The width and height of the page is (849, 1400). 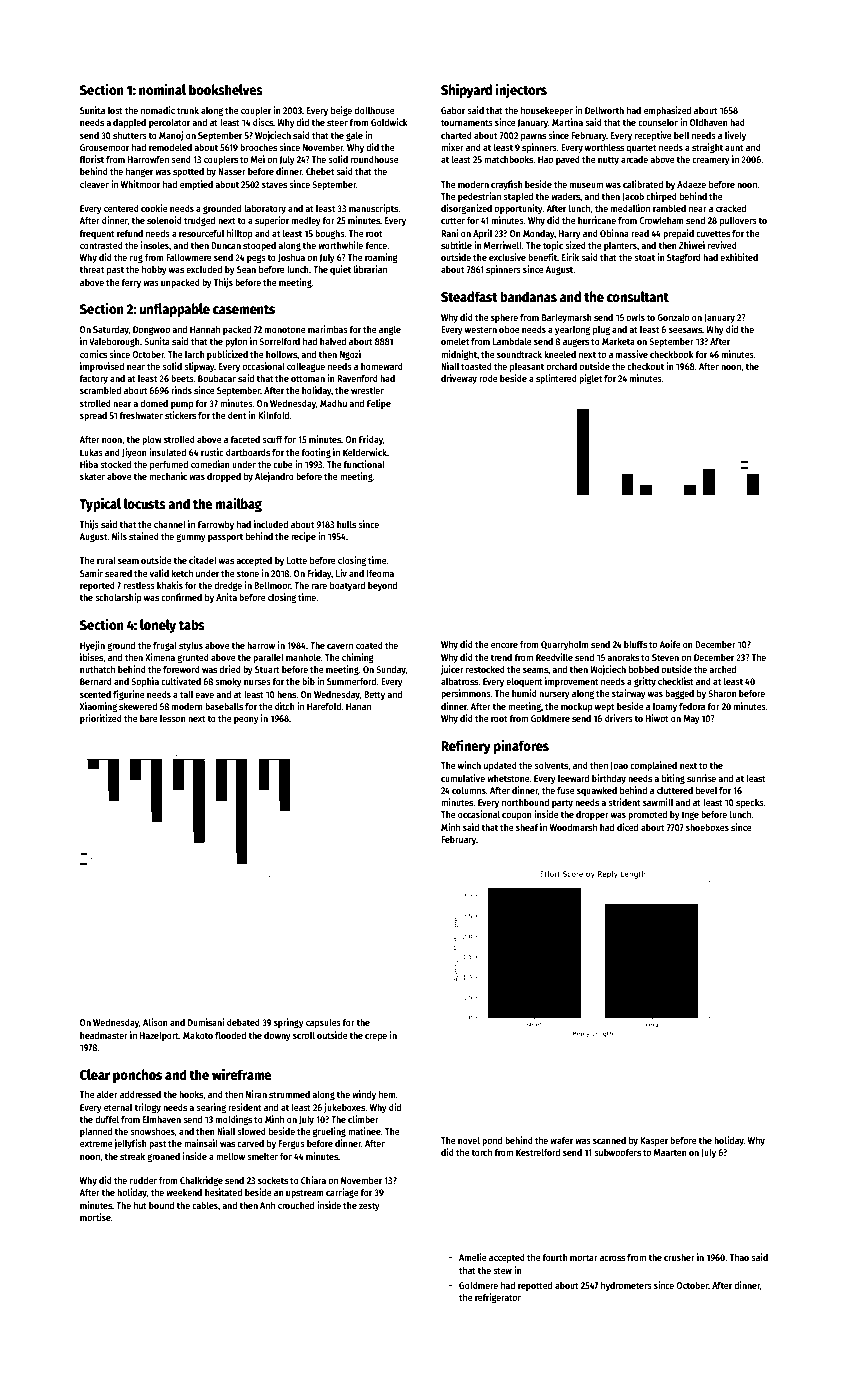 What do you see at coordinates (504, 645) in the page?
I see `encore` at bounding box center [504, 645].
